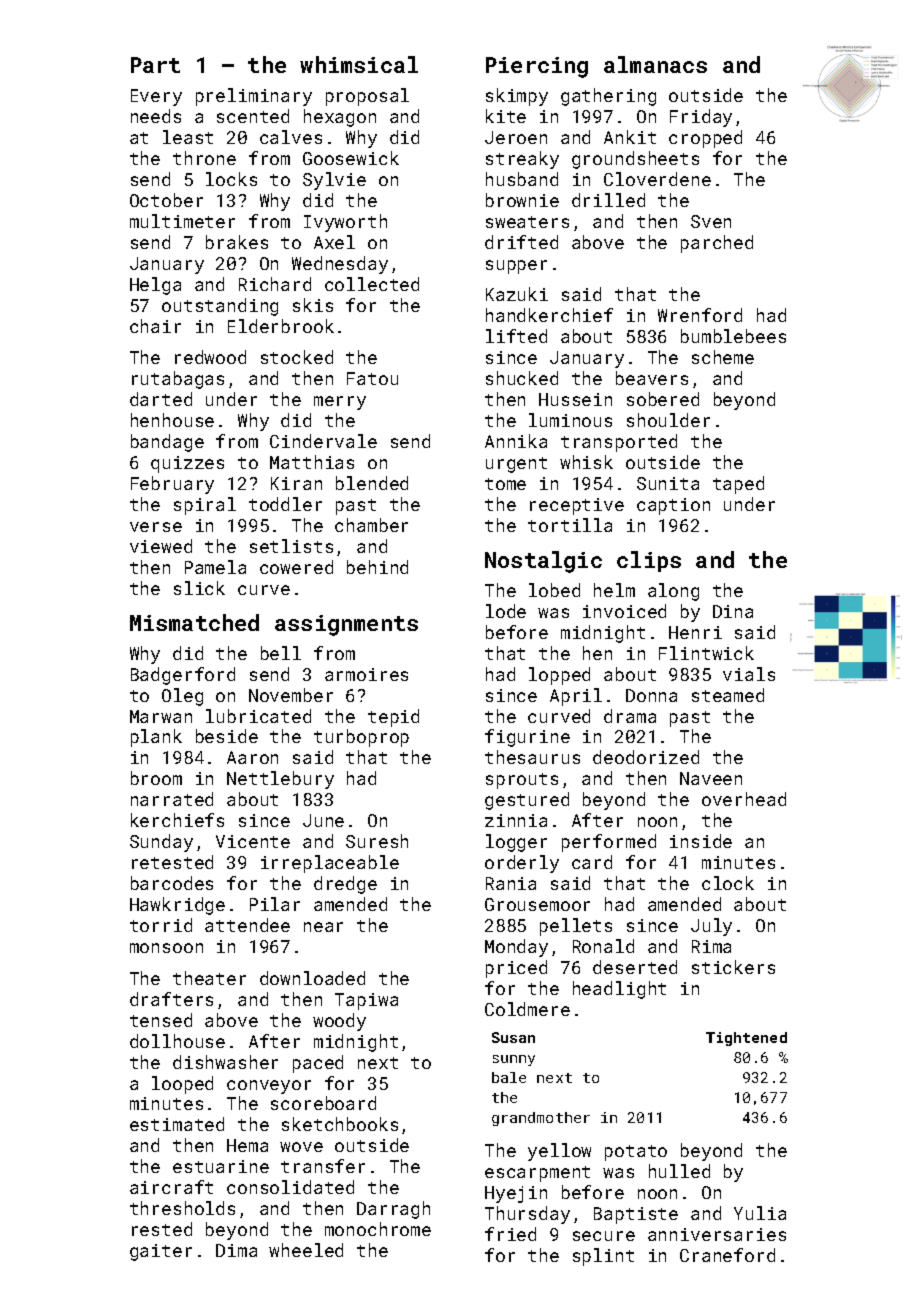  I want to click on collected, so click(372, 284).
